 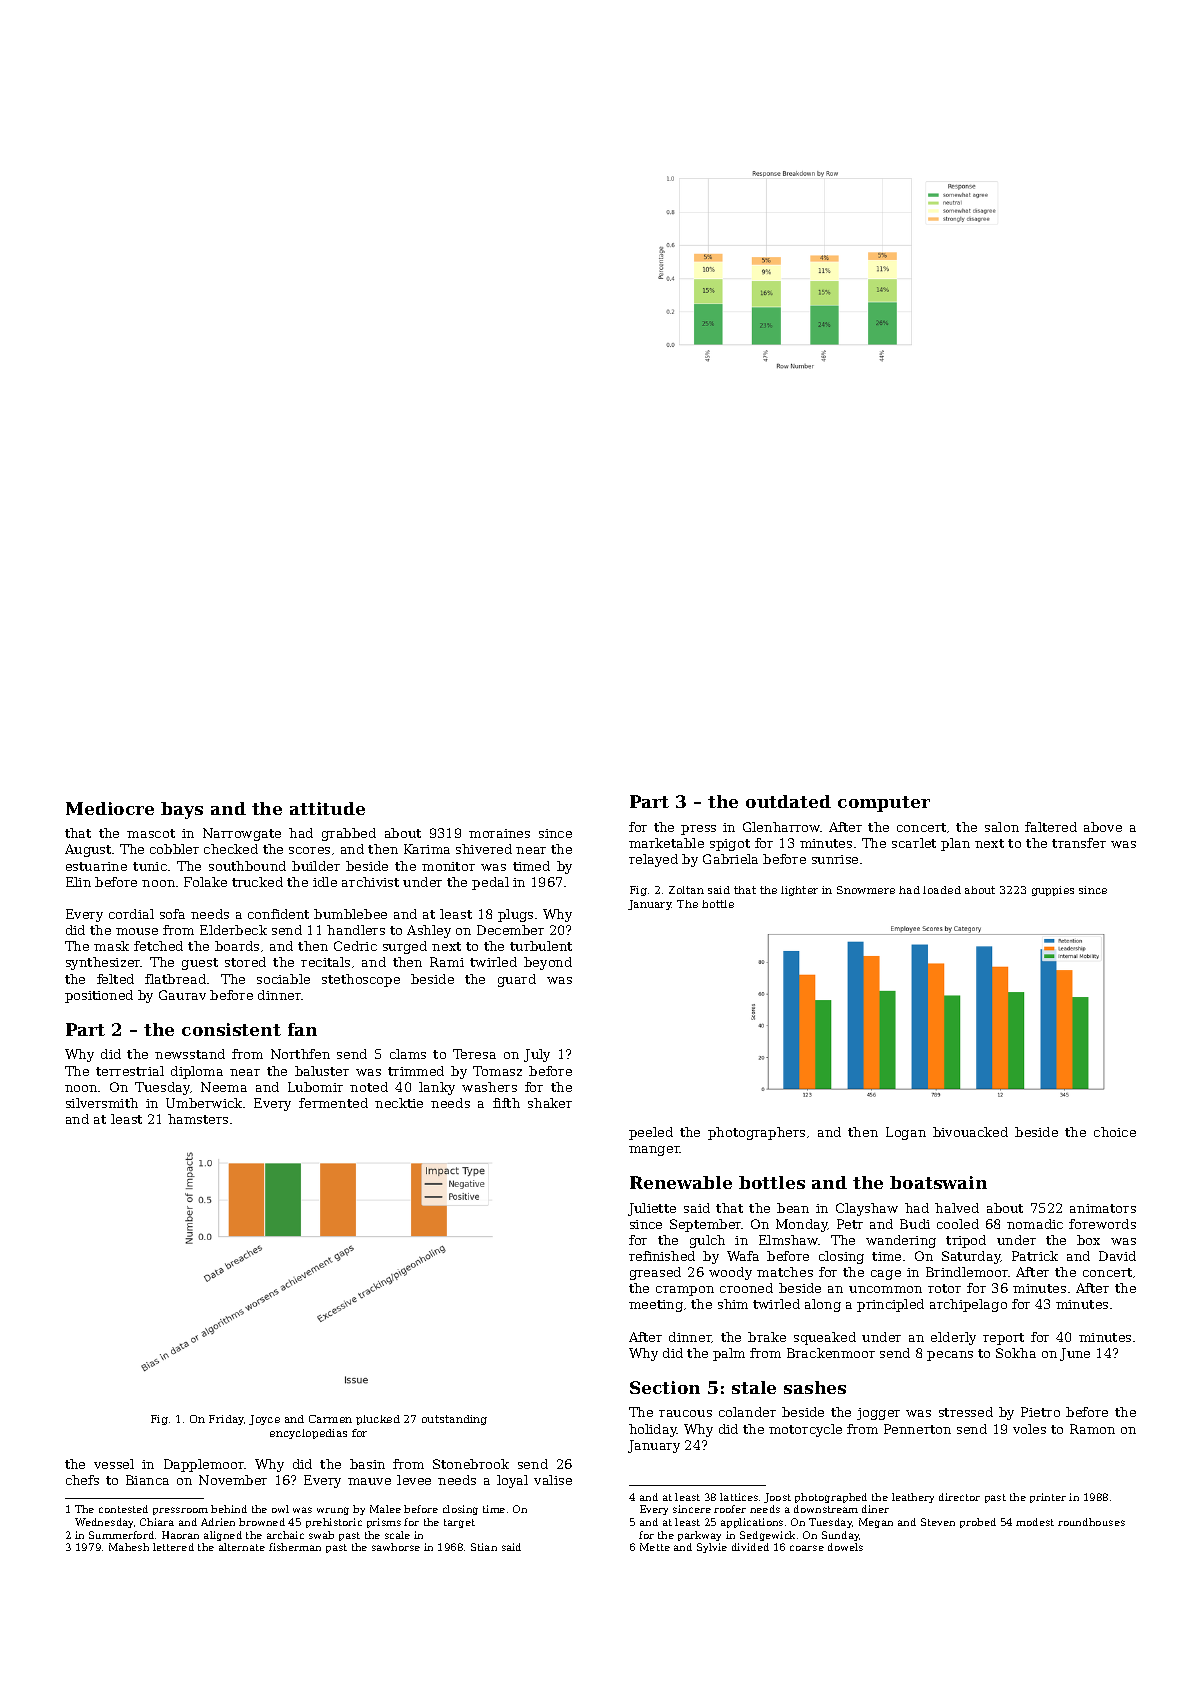 What do you see at coordinates (729, 1354) in the screenshot?
I see `palm` at bounding box center [729, 1354].
